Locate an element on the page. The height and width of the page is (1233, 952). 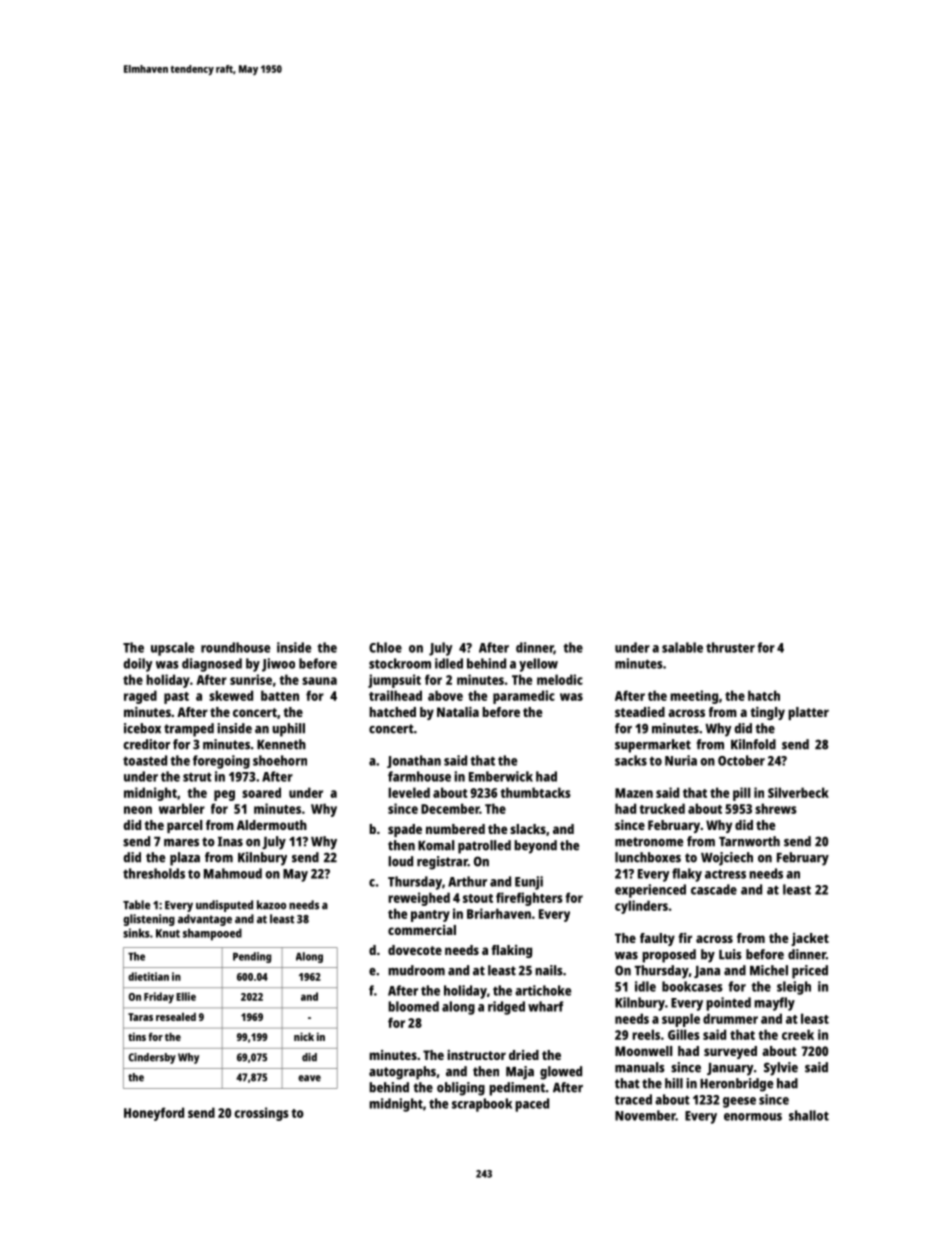
Chloe is located at coordinates (385, 647).
